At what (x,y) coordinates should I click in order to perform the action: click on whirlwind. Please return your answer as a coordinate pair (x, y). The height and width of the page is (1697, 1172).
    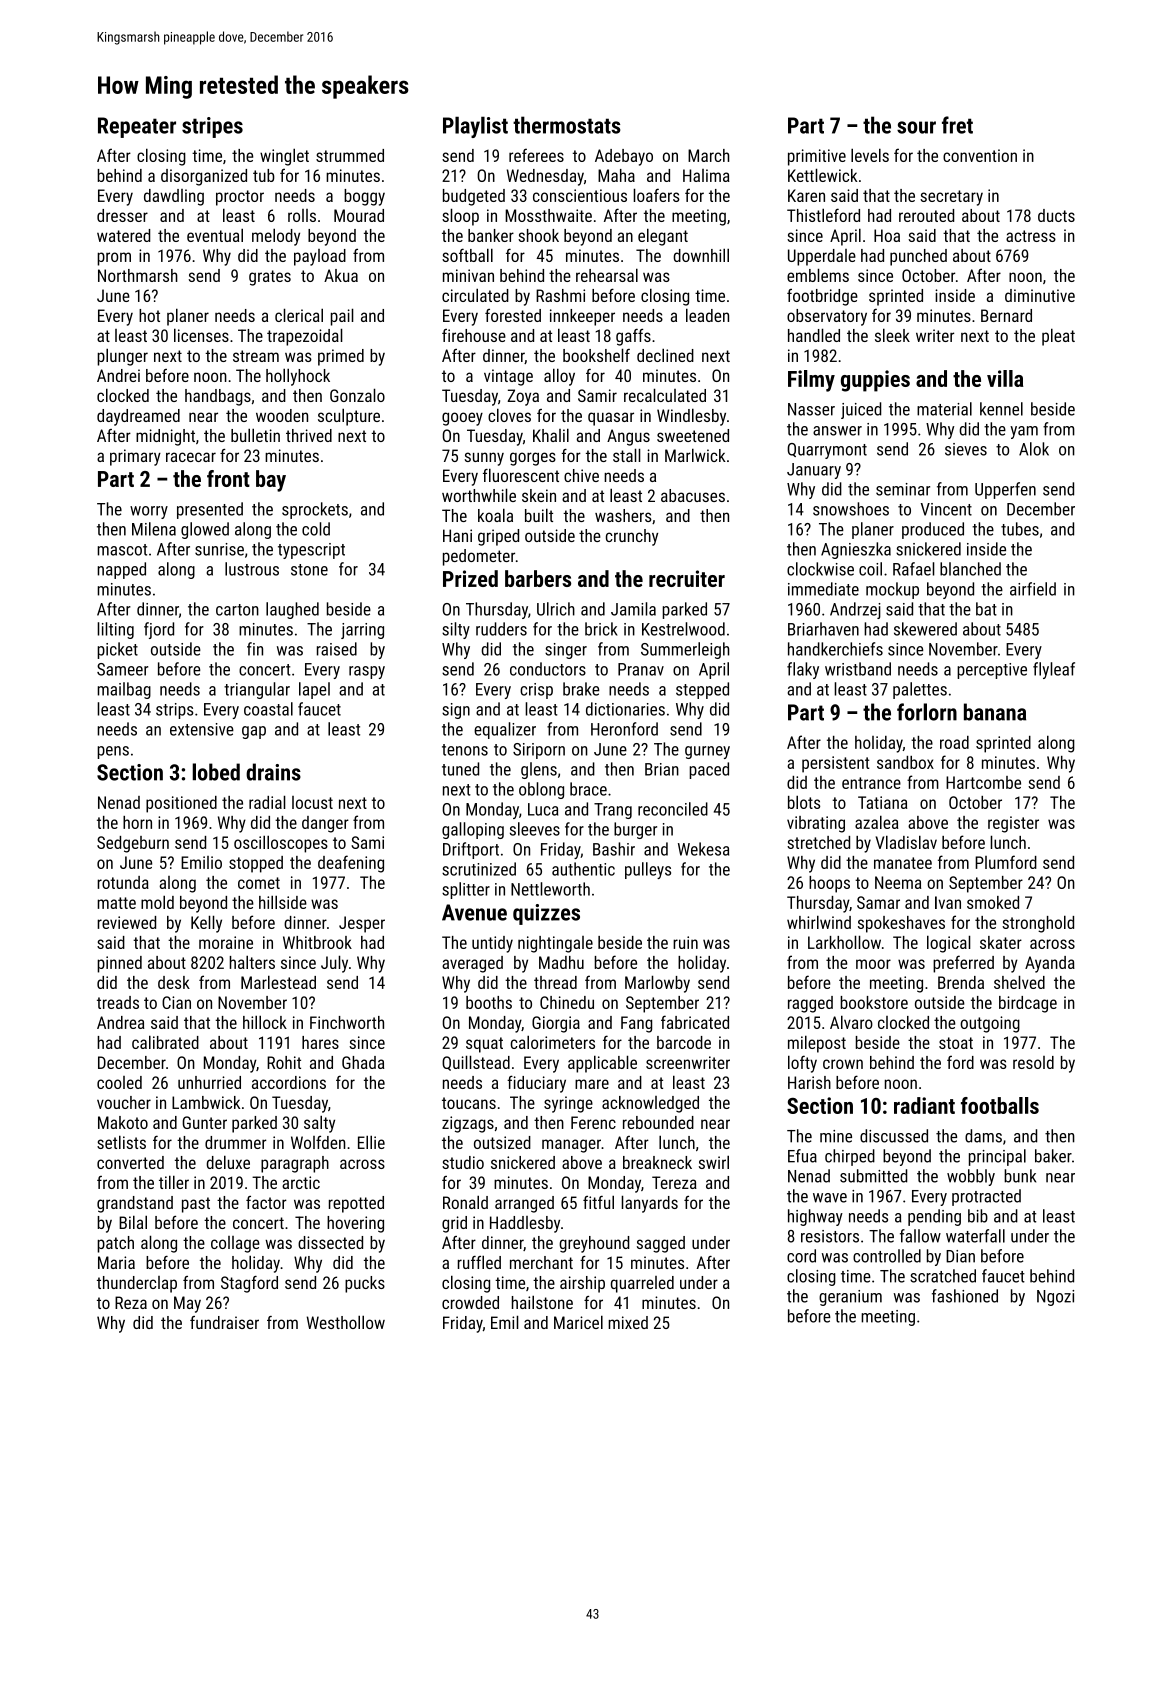
    Looking at the image, I should click on (819, 922).
